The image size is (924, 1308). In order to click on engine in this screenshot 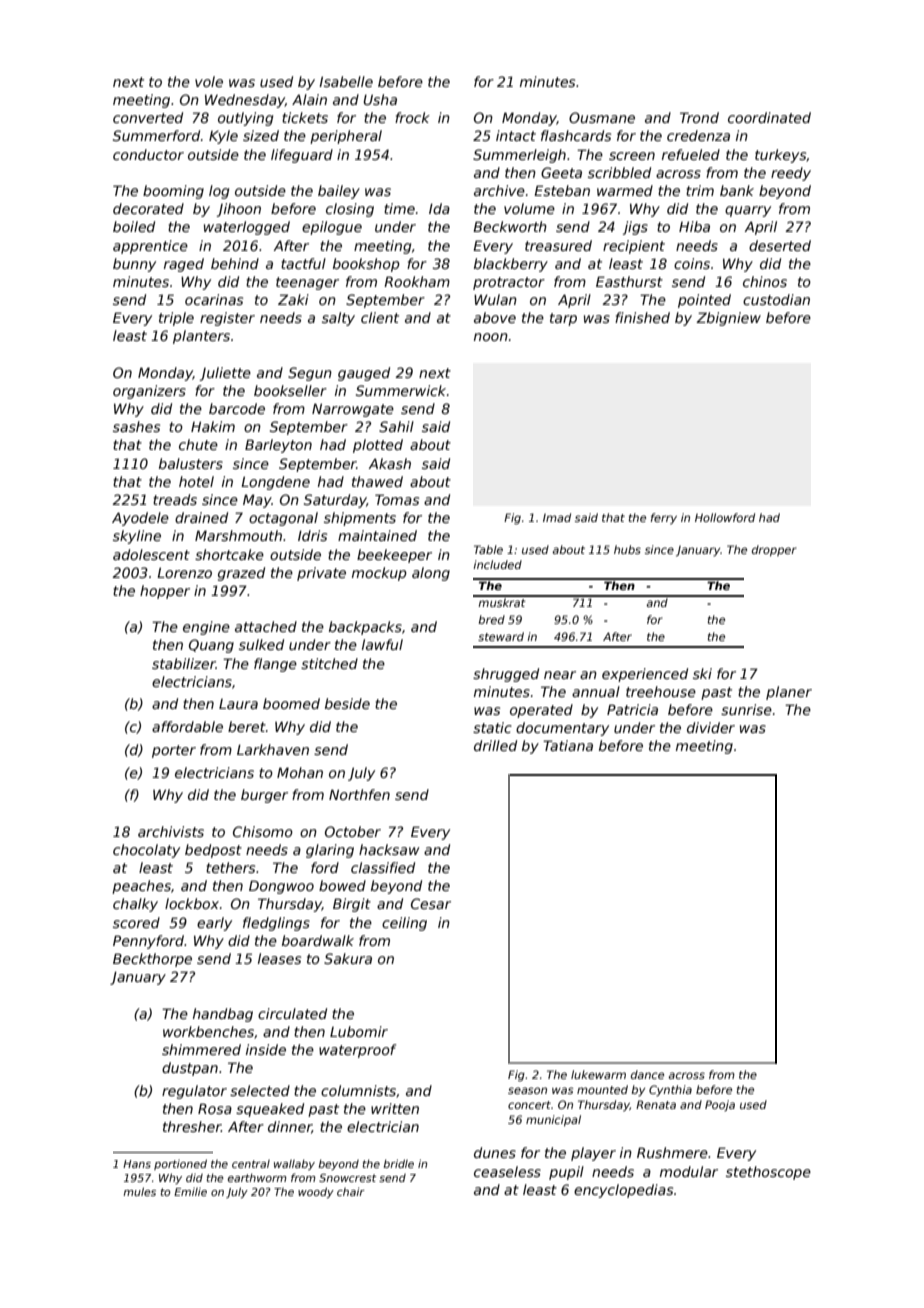, I will do `click(206, 628)`.
